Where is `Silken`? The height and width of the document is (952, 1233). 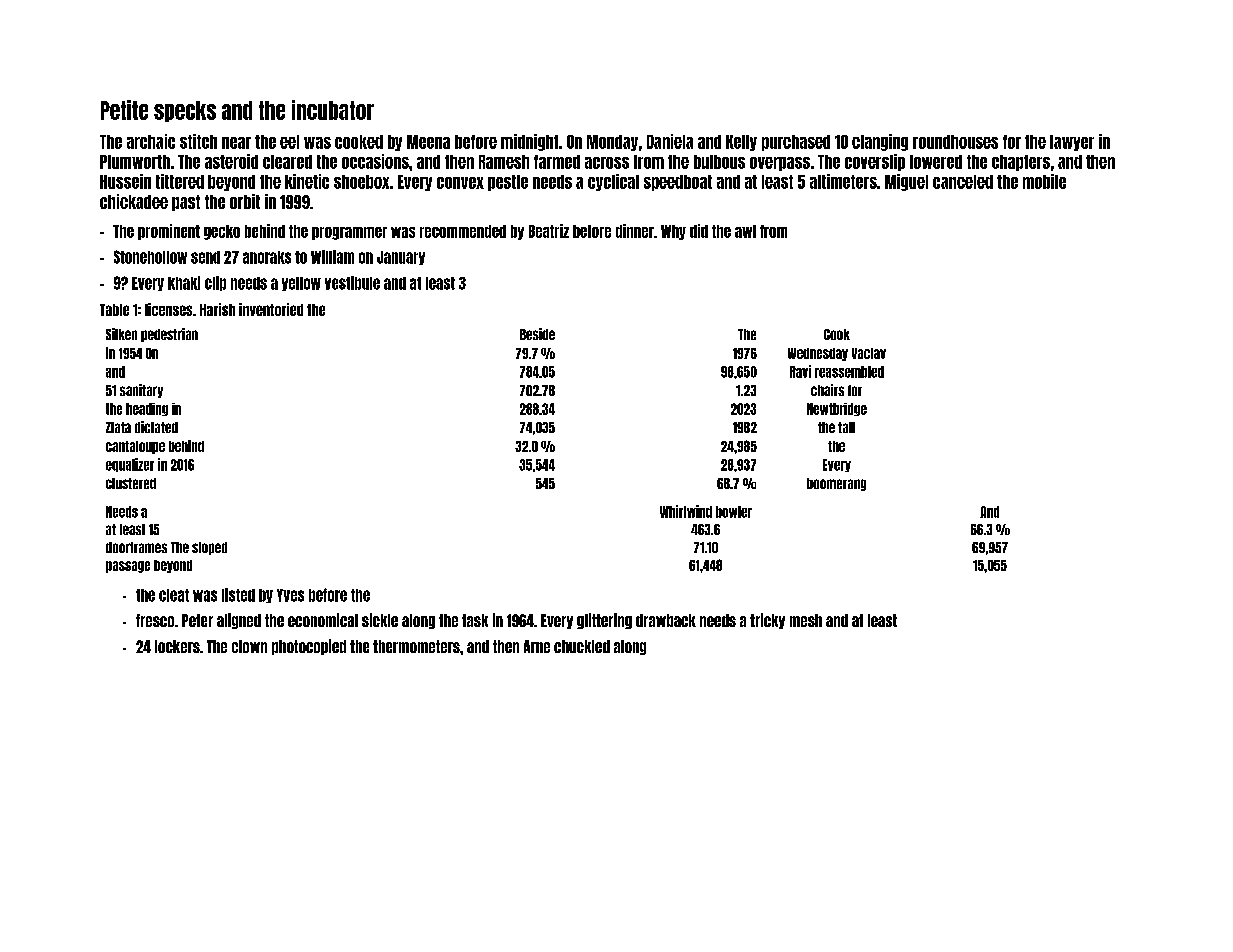
Silken is located at coordinates (121, 334).
